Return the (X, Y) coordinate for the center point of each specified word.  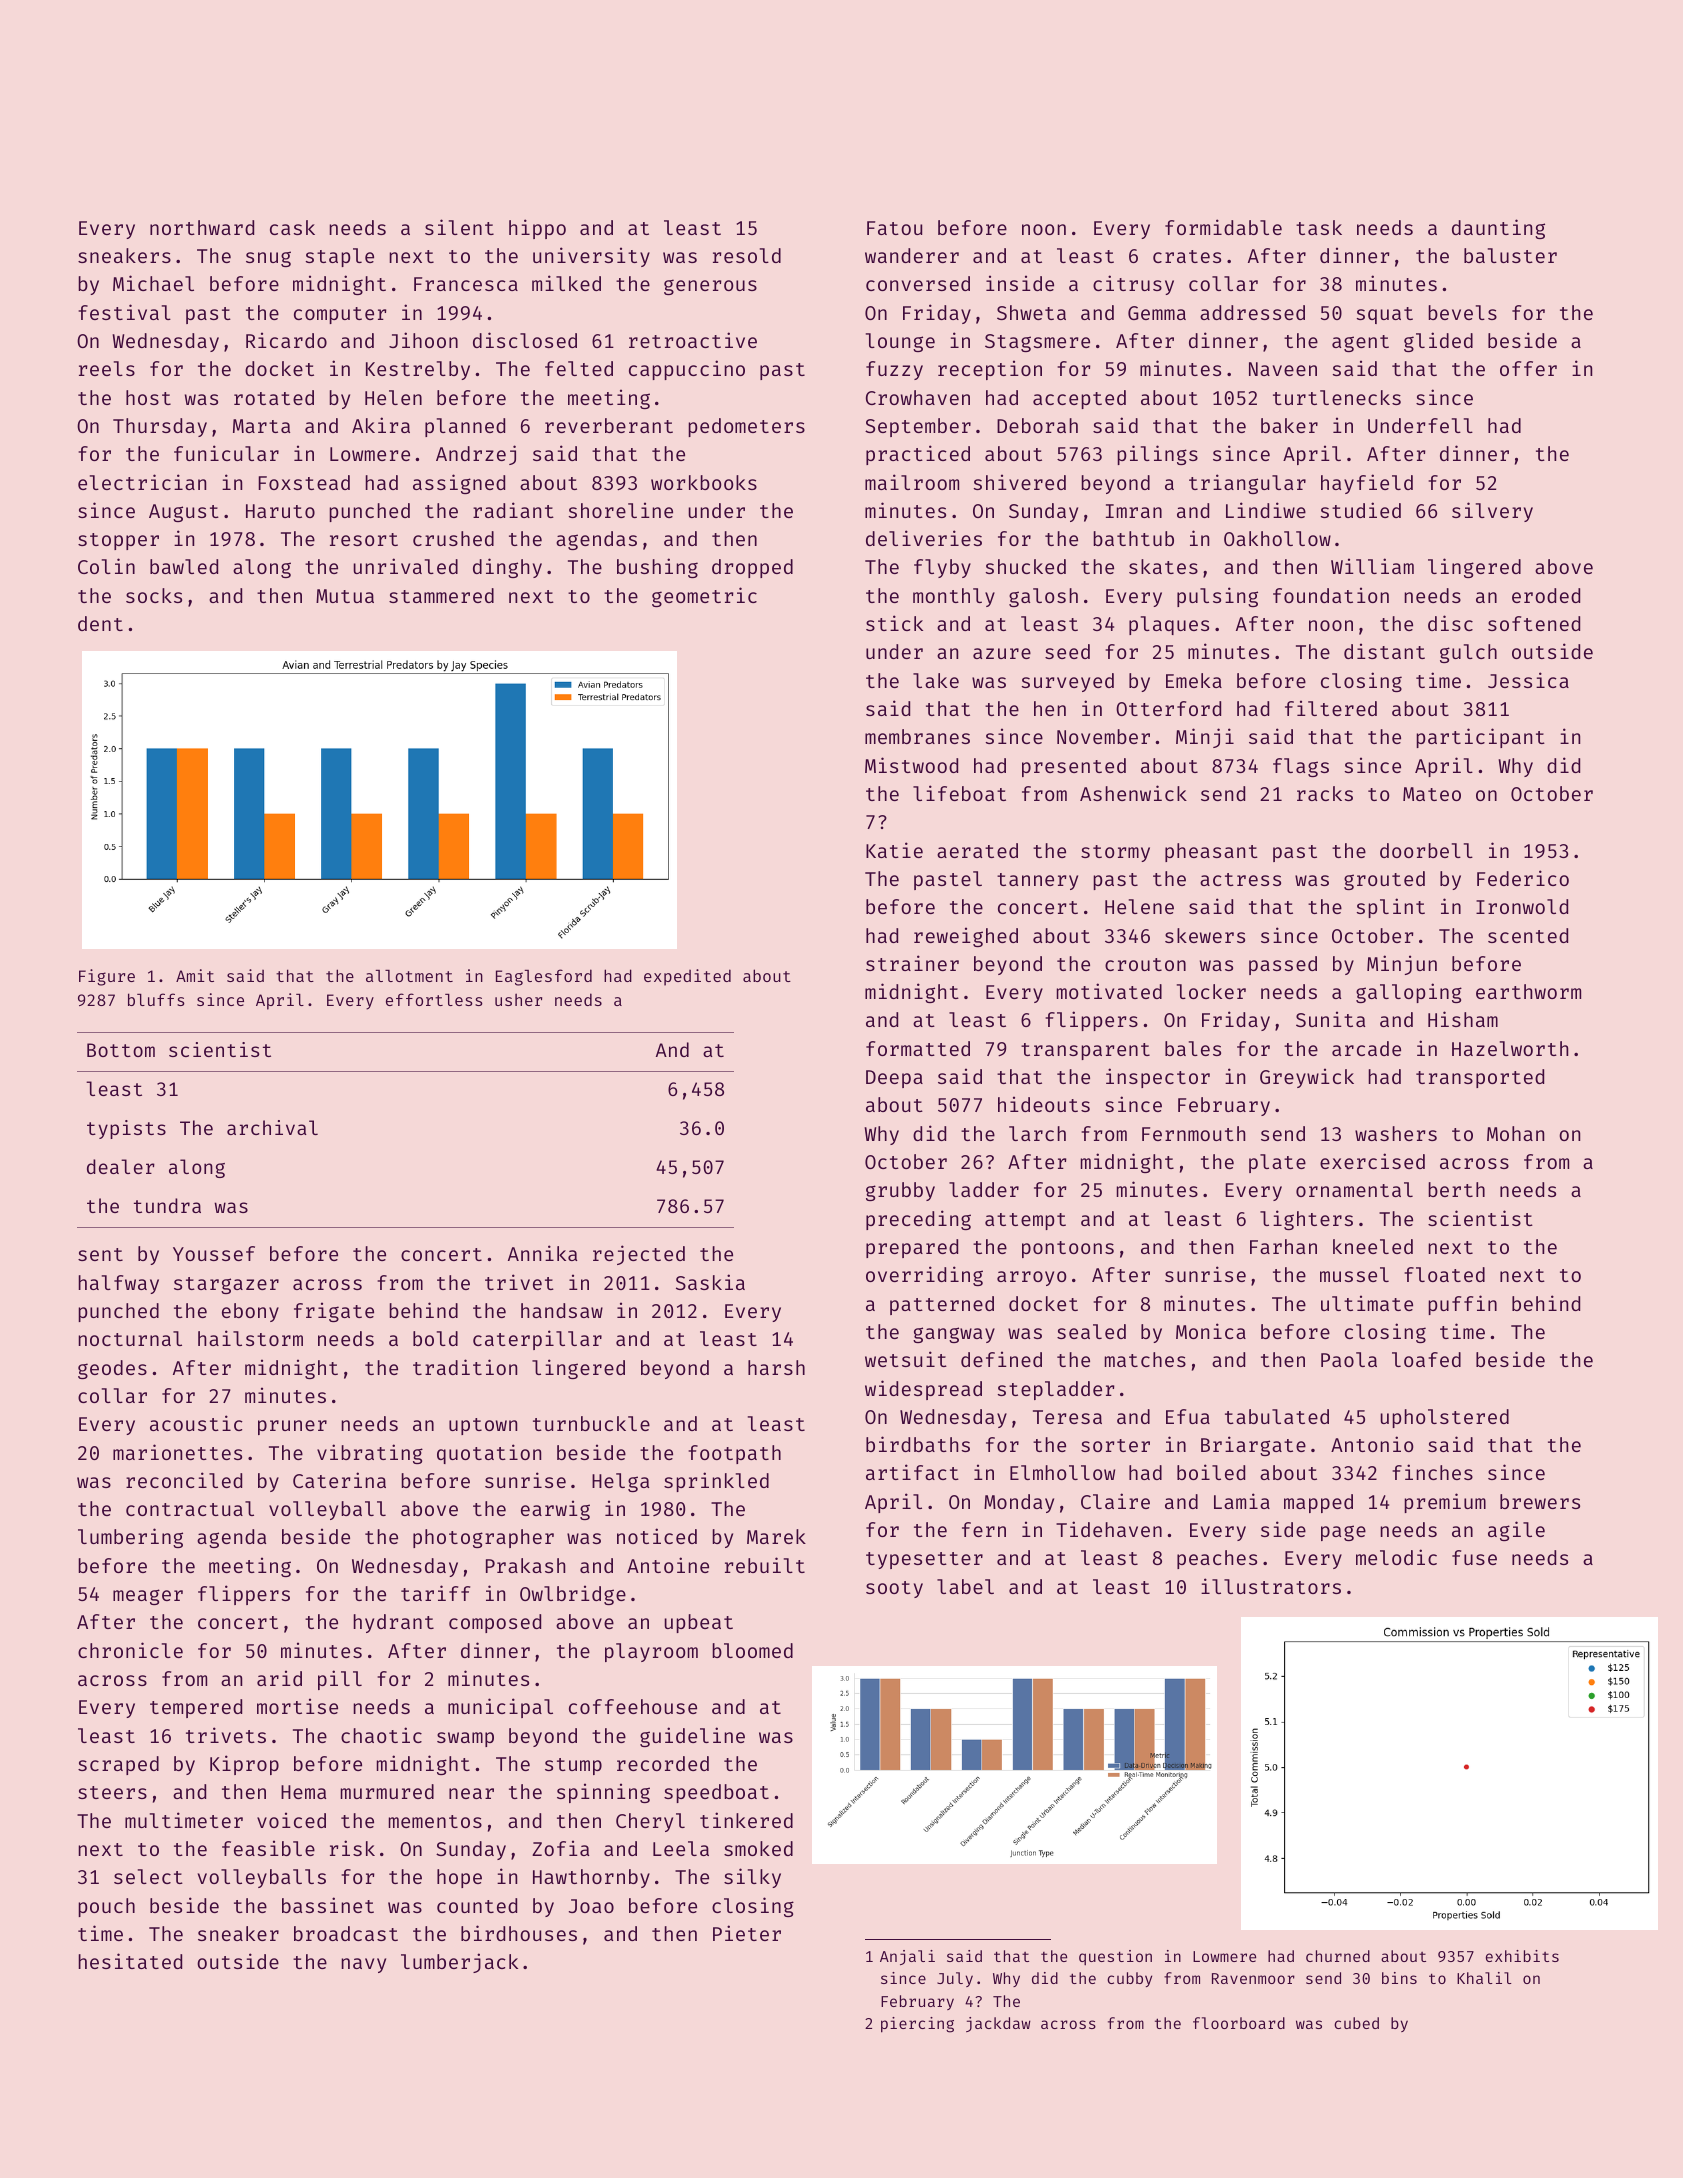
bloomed (752, 1650)
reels (107, 368)
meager (148, 1597)
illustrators (1271, 1586)
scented (1528, 935)
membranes (917, 736)
